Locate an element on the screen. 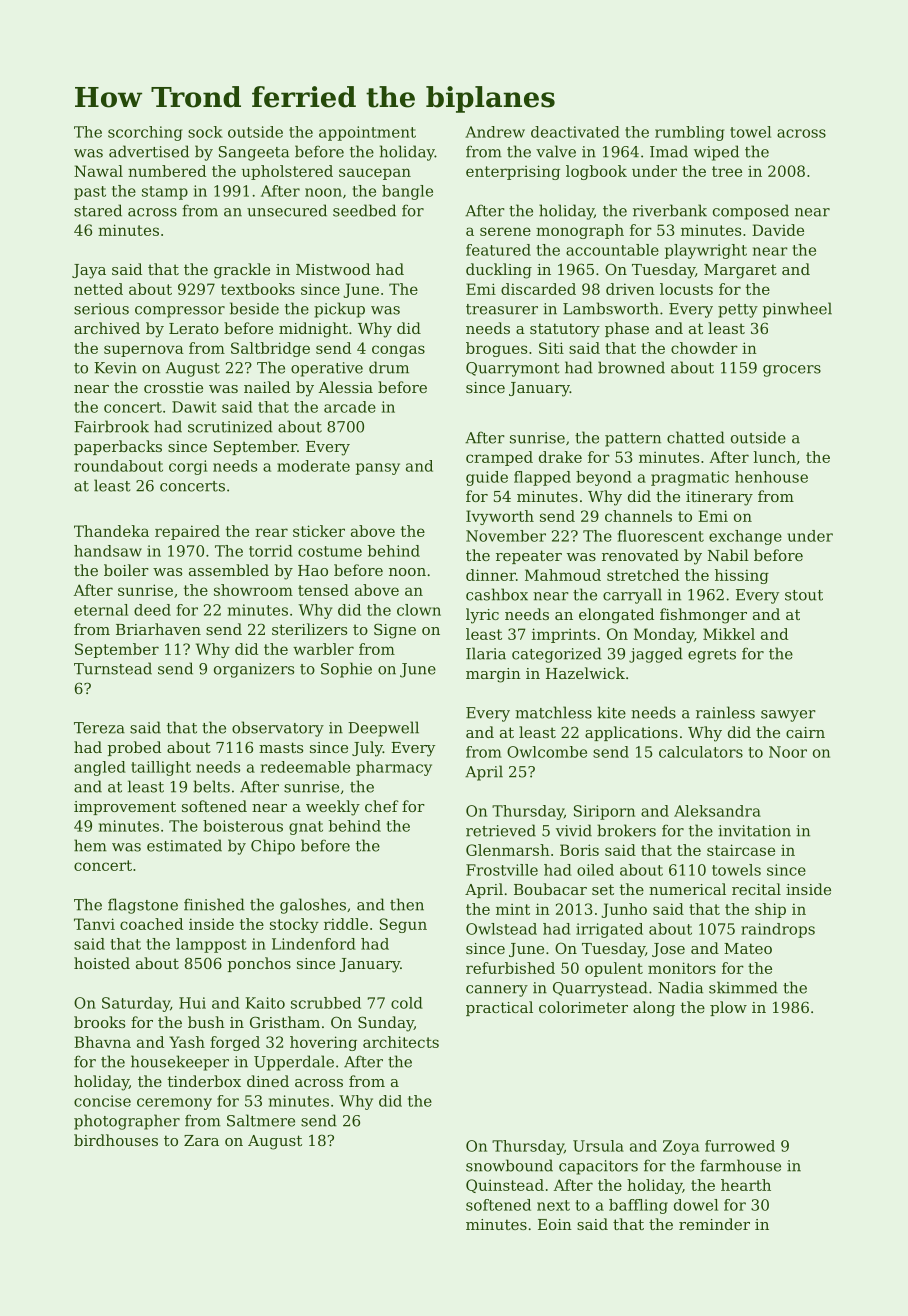 The width and height of the screenshot is (908, 1316). clown is located at coordinates (419, 610).
